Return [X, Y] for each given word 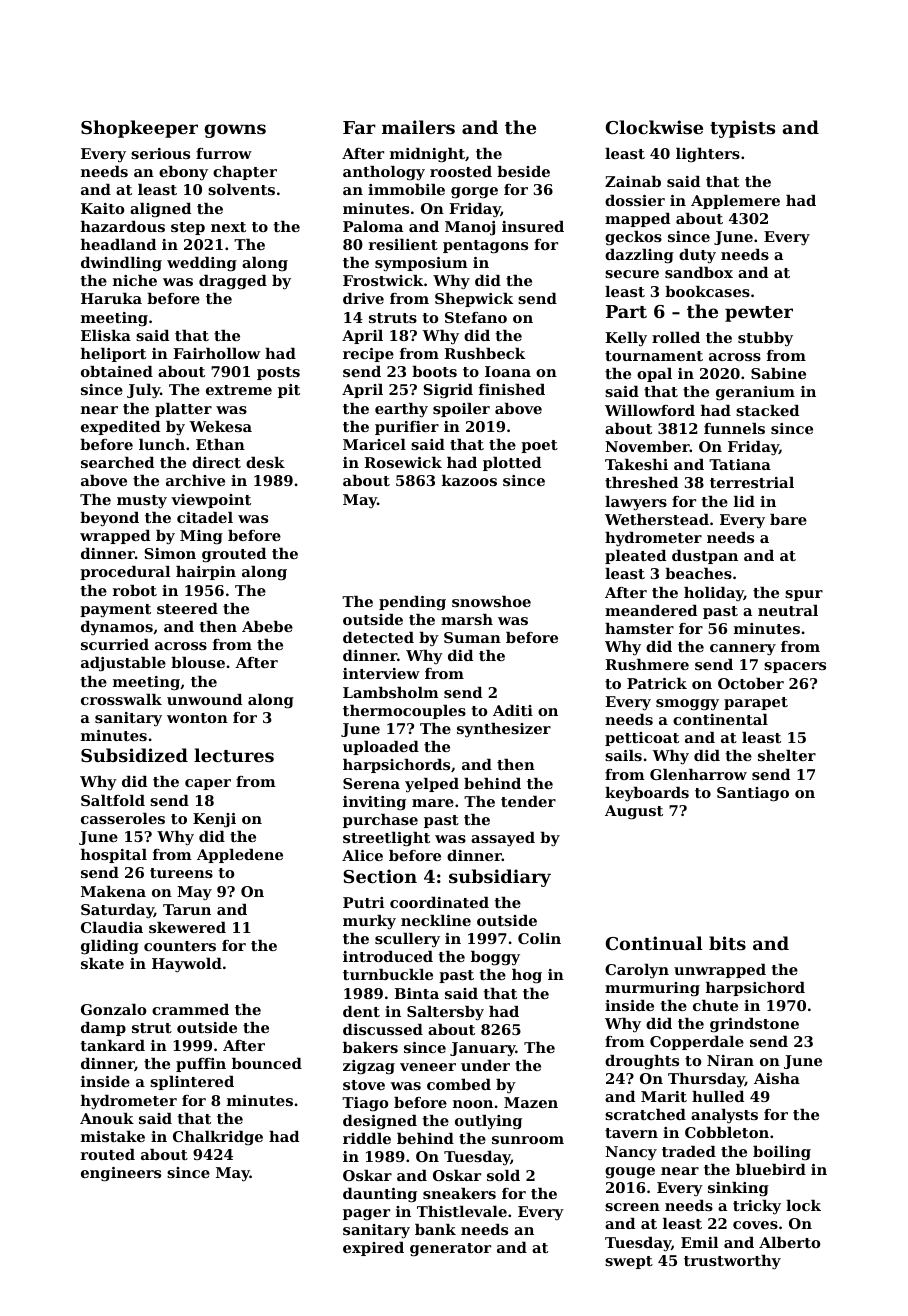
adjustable [123, 664]
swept [629, 1262]
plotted [512, 464]
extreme [239, 390]
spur [804, 595]
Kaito [102, 208]
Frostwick [383, 280]
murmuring [652, 989]
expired [373, 1249]
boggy [495, 958]
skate [102, 963]
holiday [714, 594]
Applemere [735, 202]
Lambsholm [391, 692]
